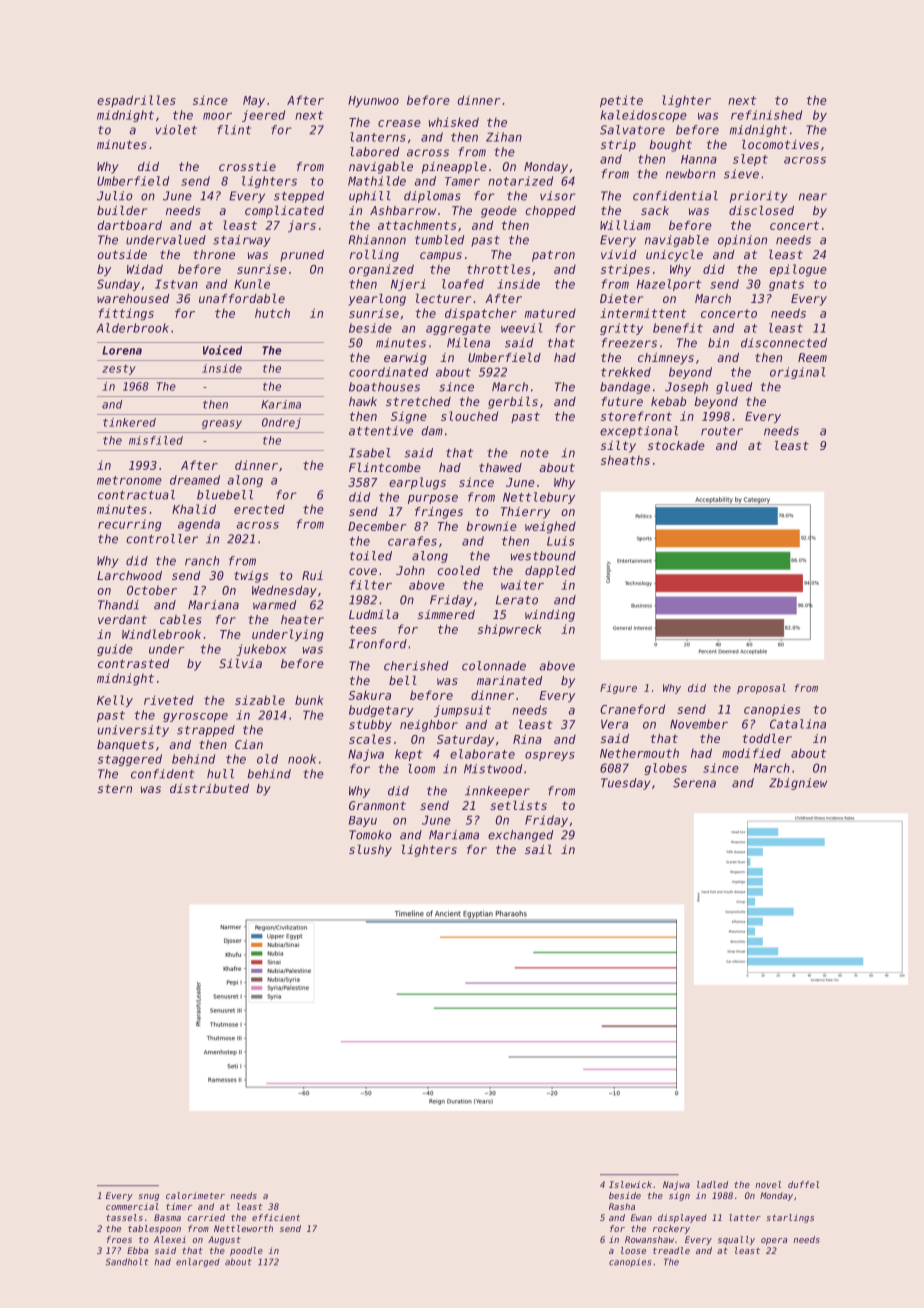  What do you see at coordinates (373, 101) in the page?
I see `Hyunwoo` at bounding box center [373, 101].
